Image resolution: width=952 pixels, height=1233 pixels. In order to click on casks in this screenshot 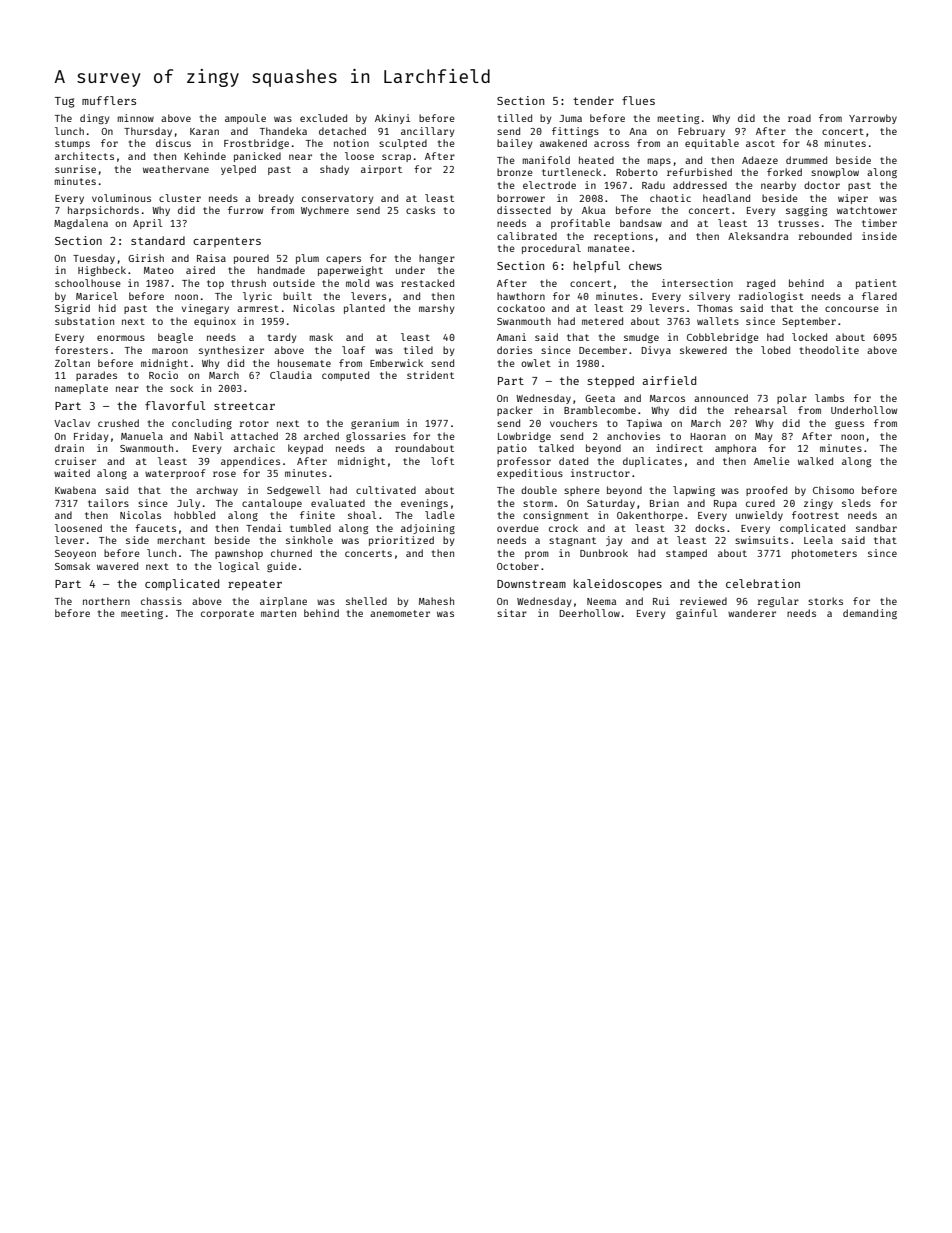, I will do `click(420, 210)`.
